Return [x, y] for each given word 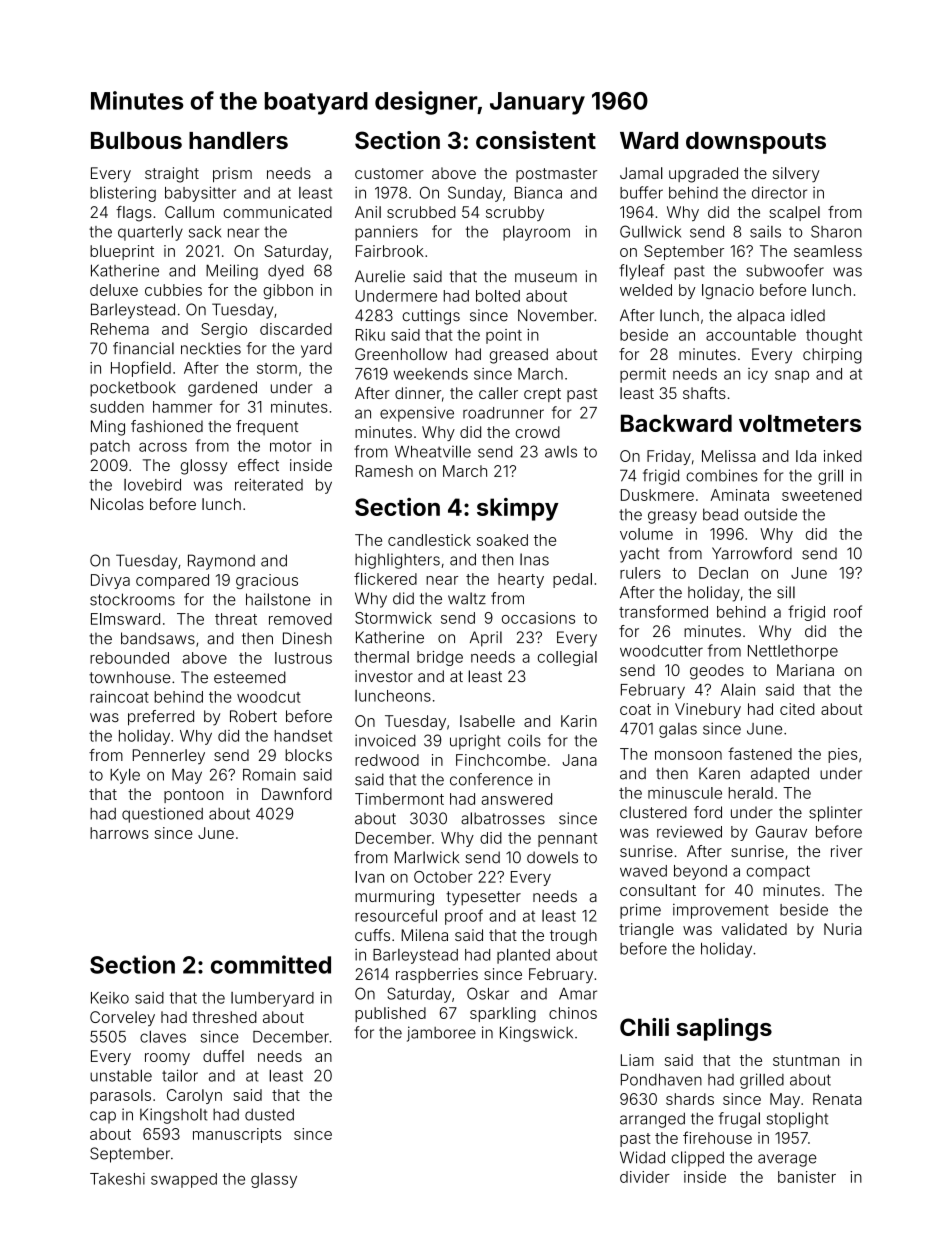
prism [232, 174]
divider [645, 1177]
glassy [274, 1180]
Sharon [836, 231]
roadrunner [503, 413]
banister [807, 1177]
